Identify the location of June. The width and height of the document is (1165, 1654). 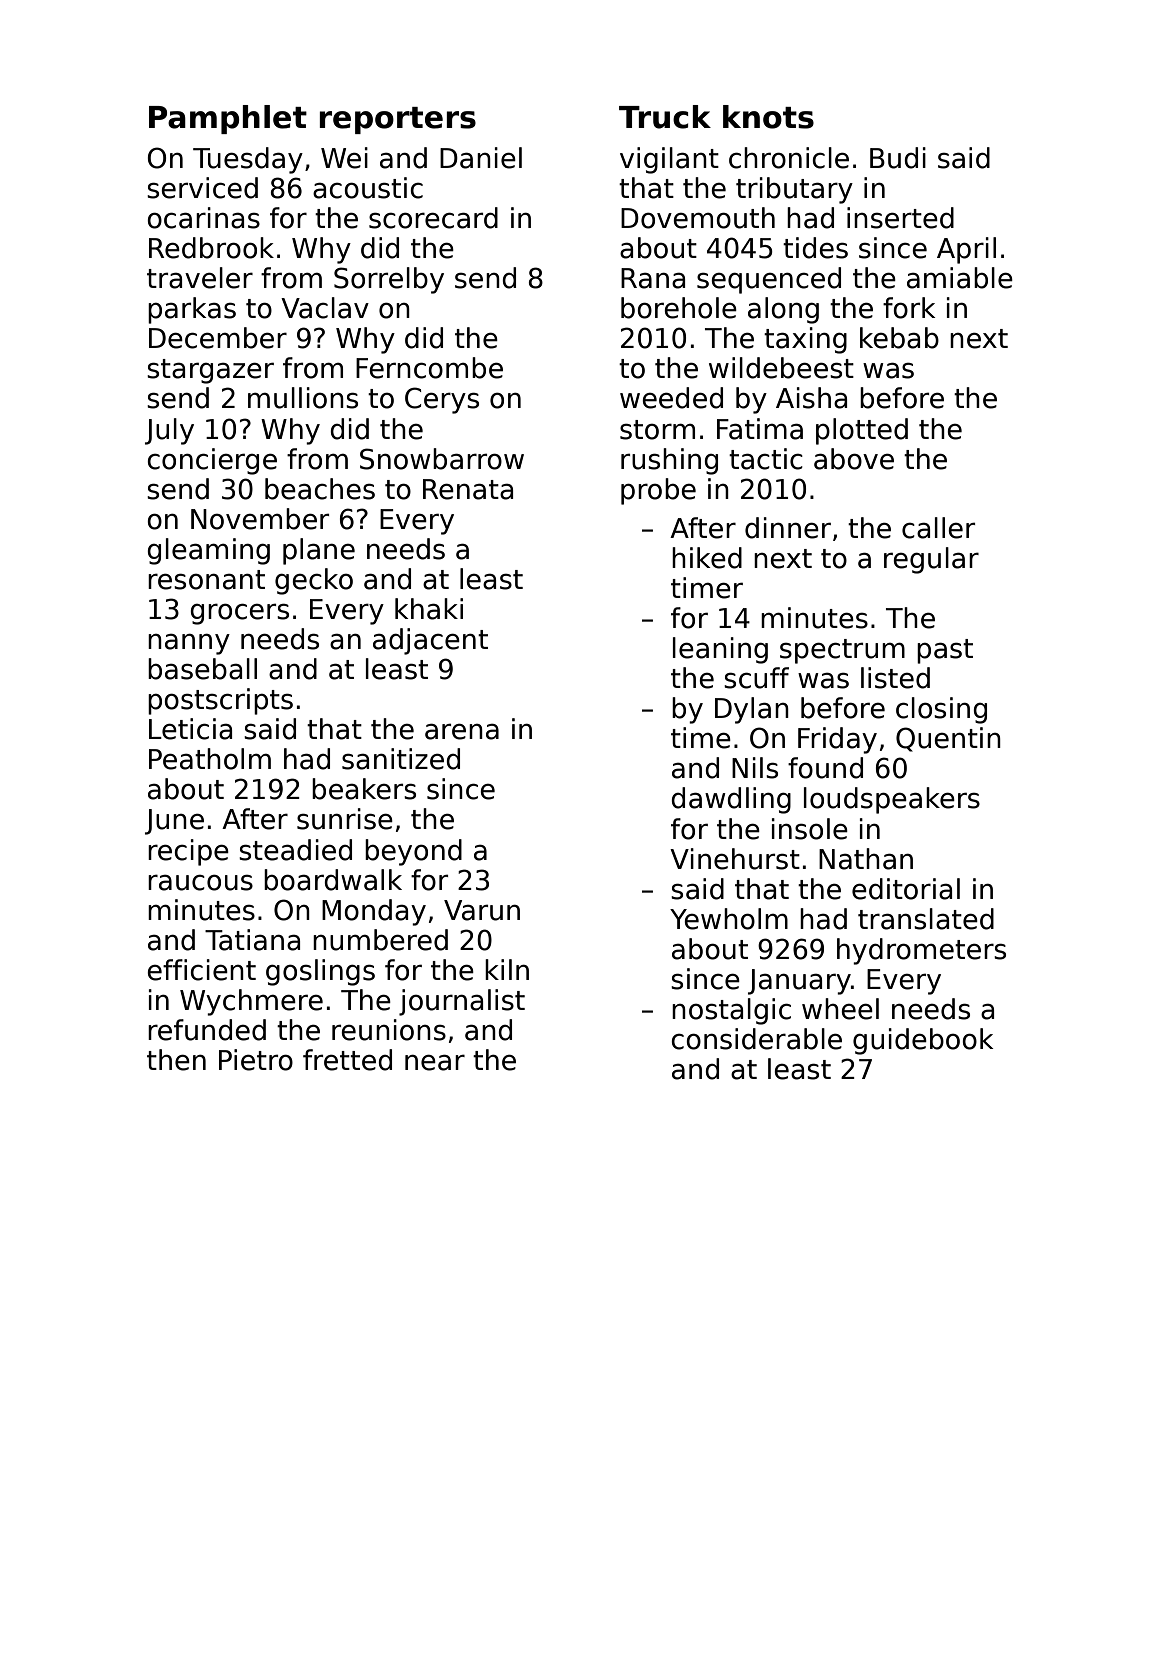
(174, 822).
